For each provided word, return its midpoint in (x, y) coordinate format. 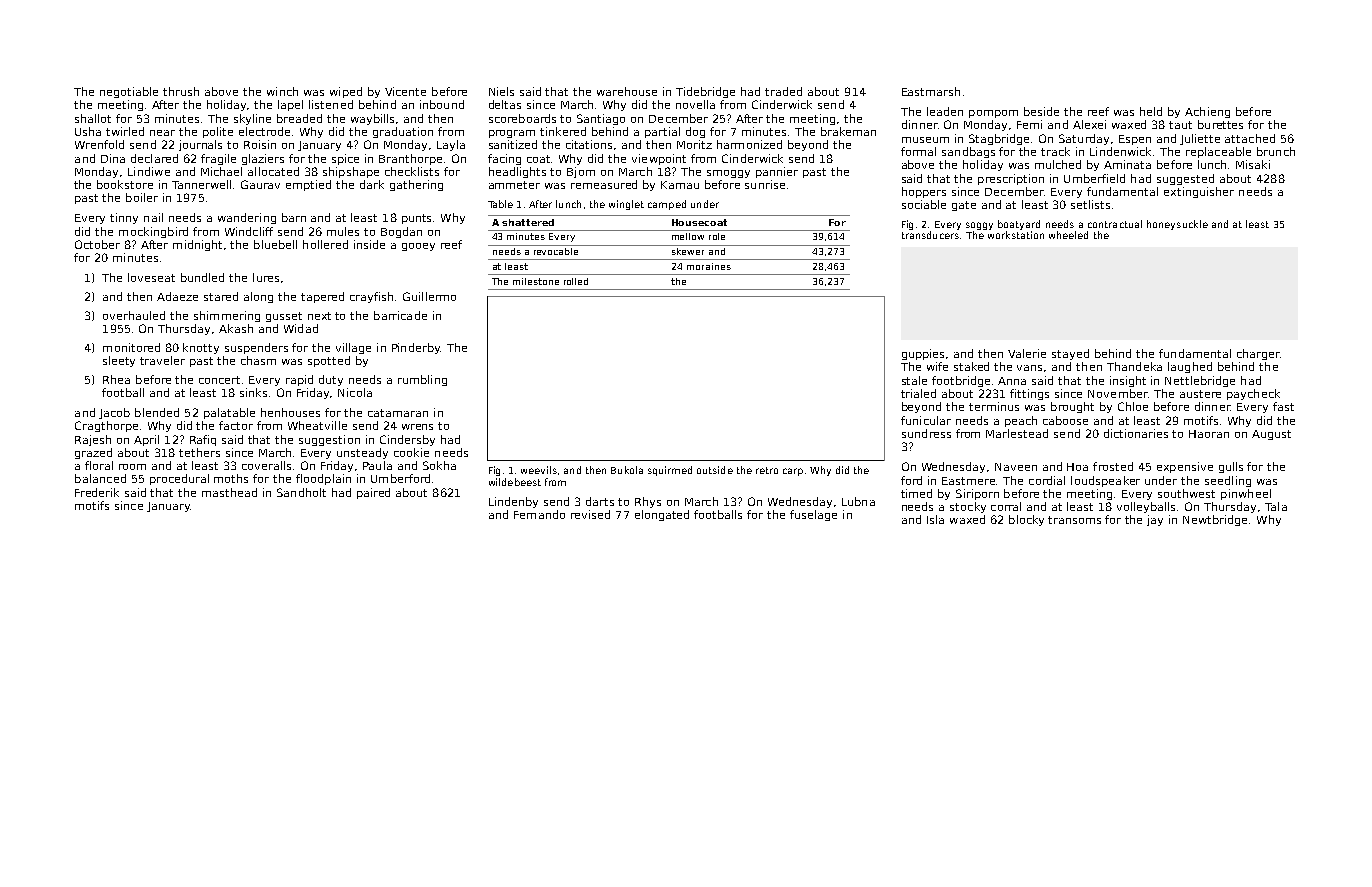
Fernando (539, 514)
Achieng (1207, 112)
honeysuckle (1177, 225)
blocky (1026, 520)
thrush (181, 91)
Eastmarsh (931, 91)
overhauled (134, 315)
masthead (229, 492)
